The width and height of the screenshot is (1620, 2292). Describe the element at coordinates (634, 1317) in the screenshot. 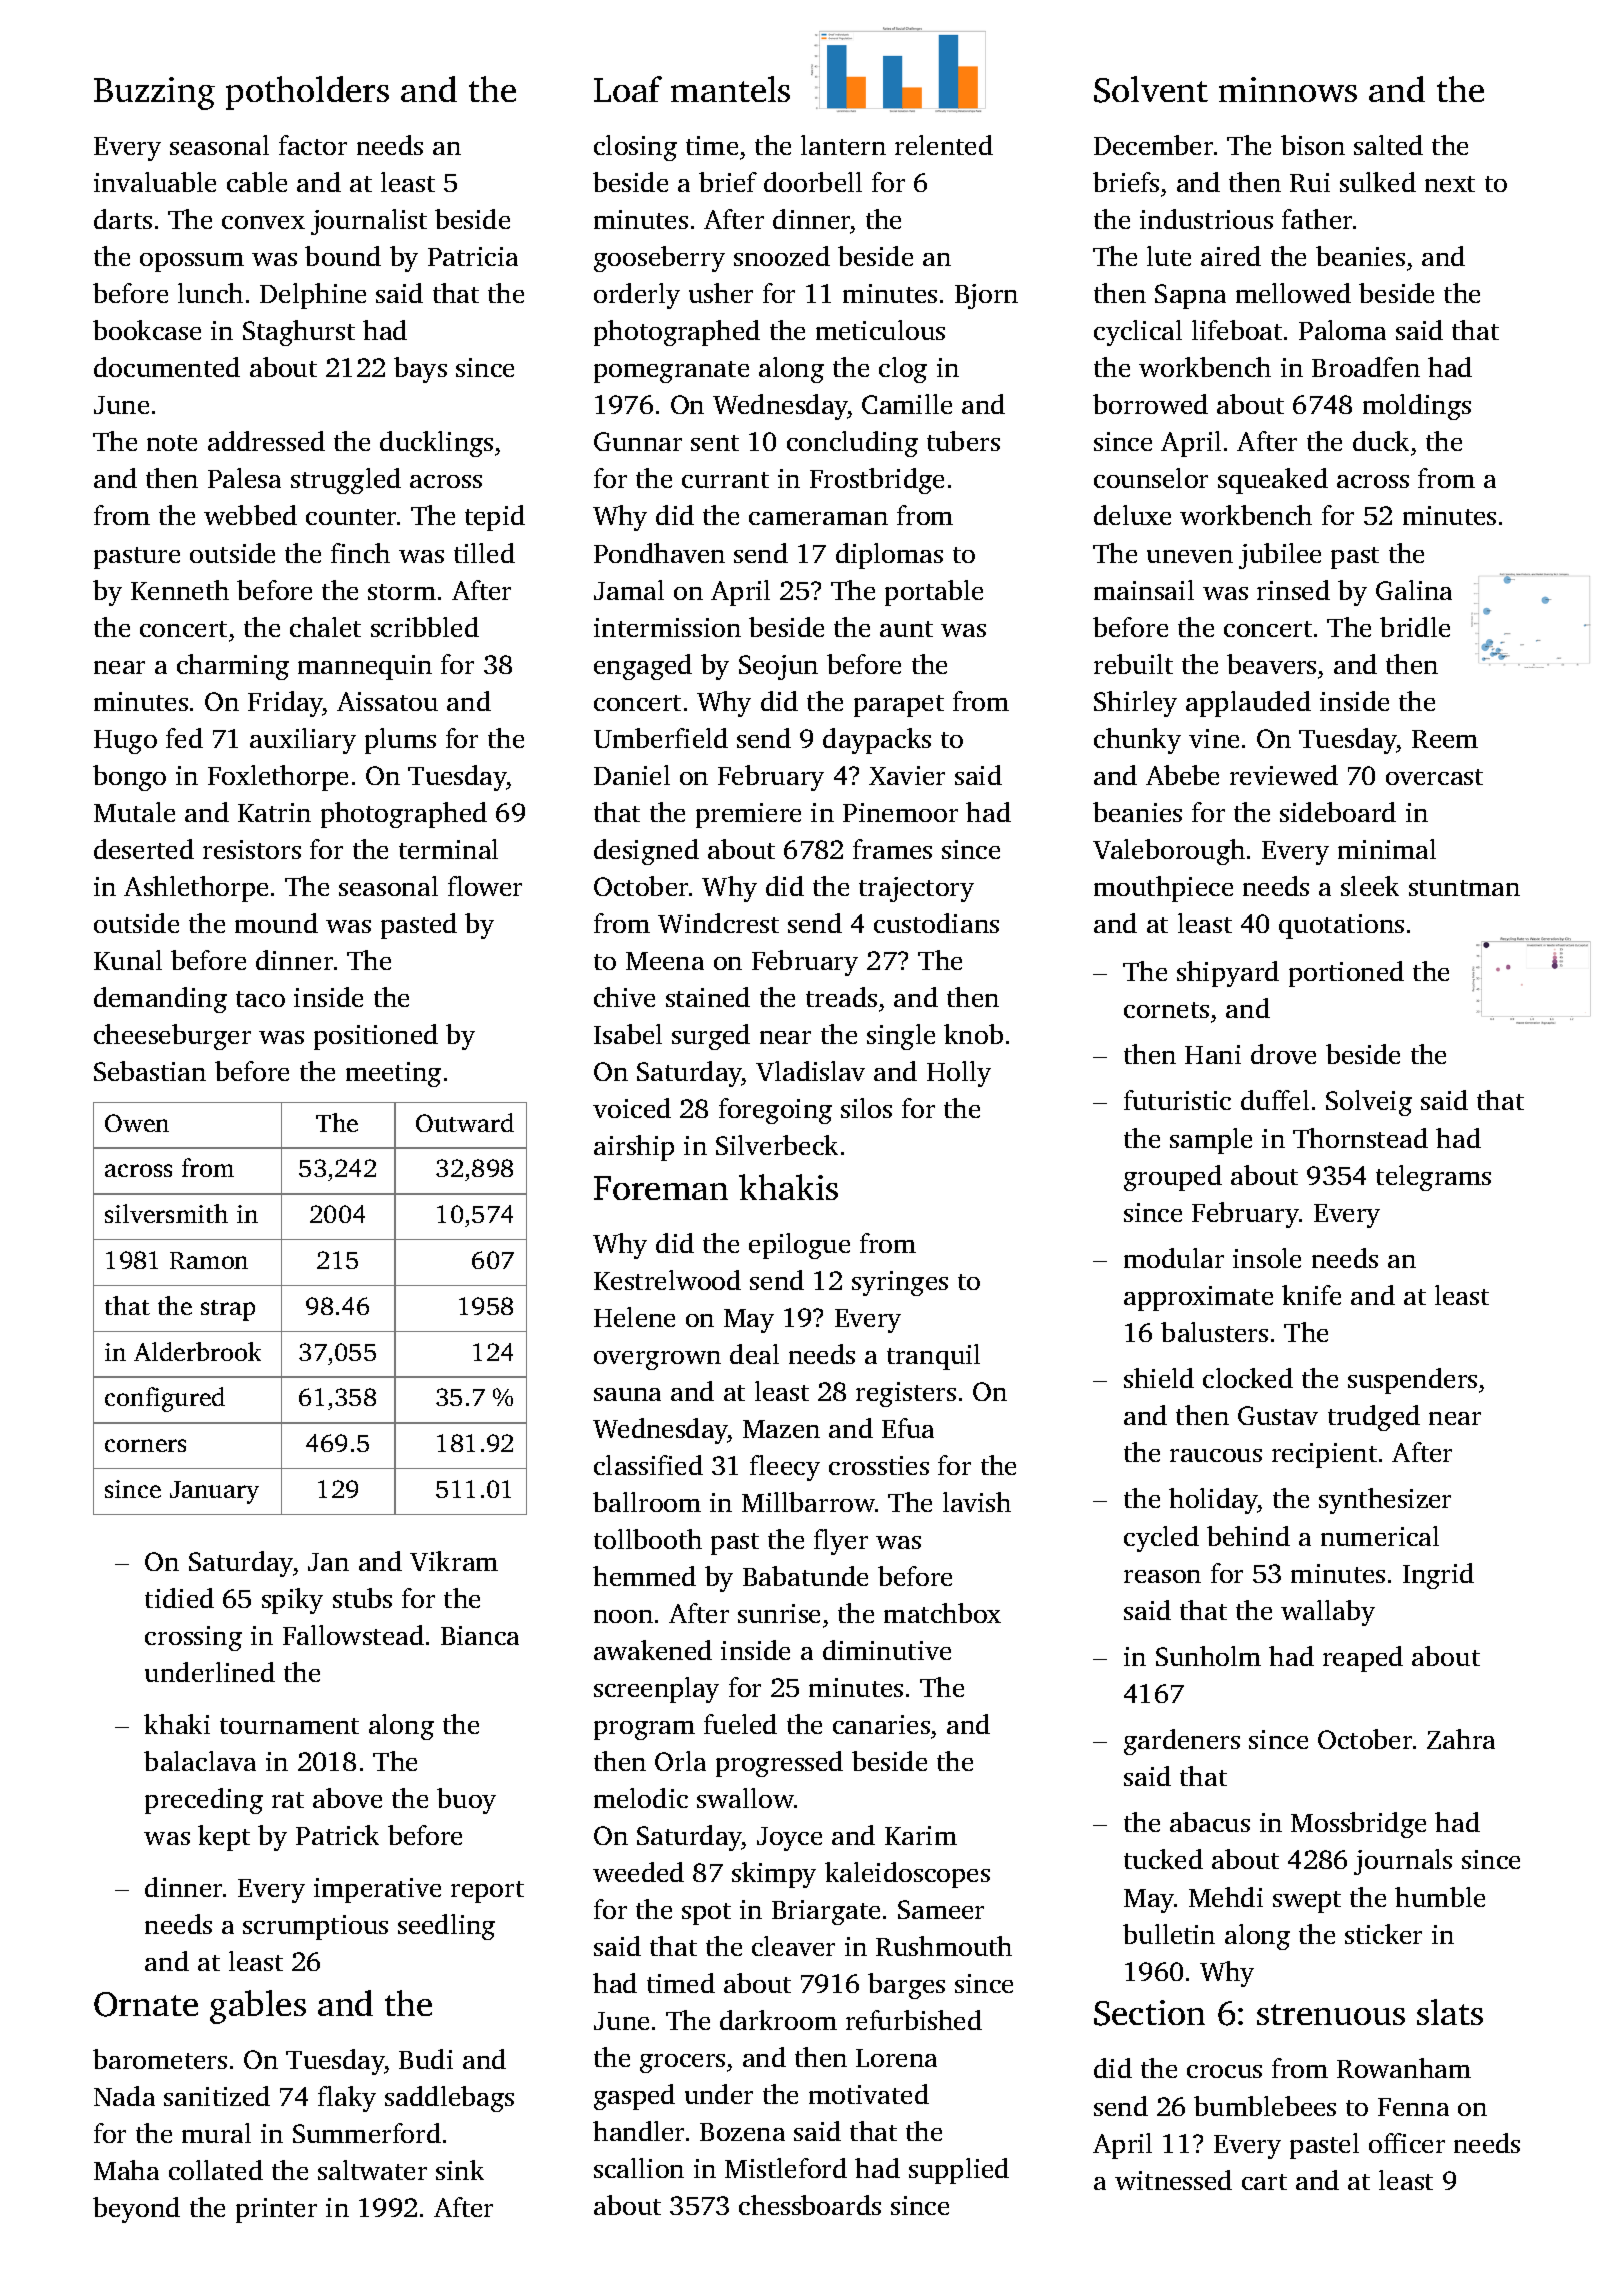

I see `Helene` at that location.
